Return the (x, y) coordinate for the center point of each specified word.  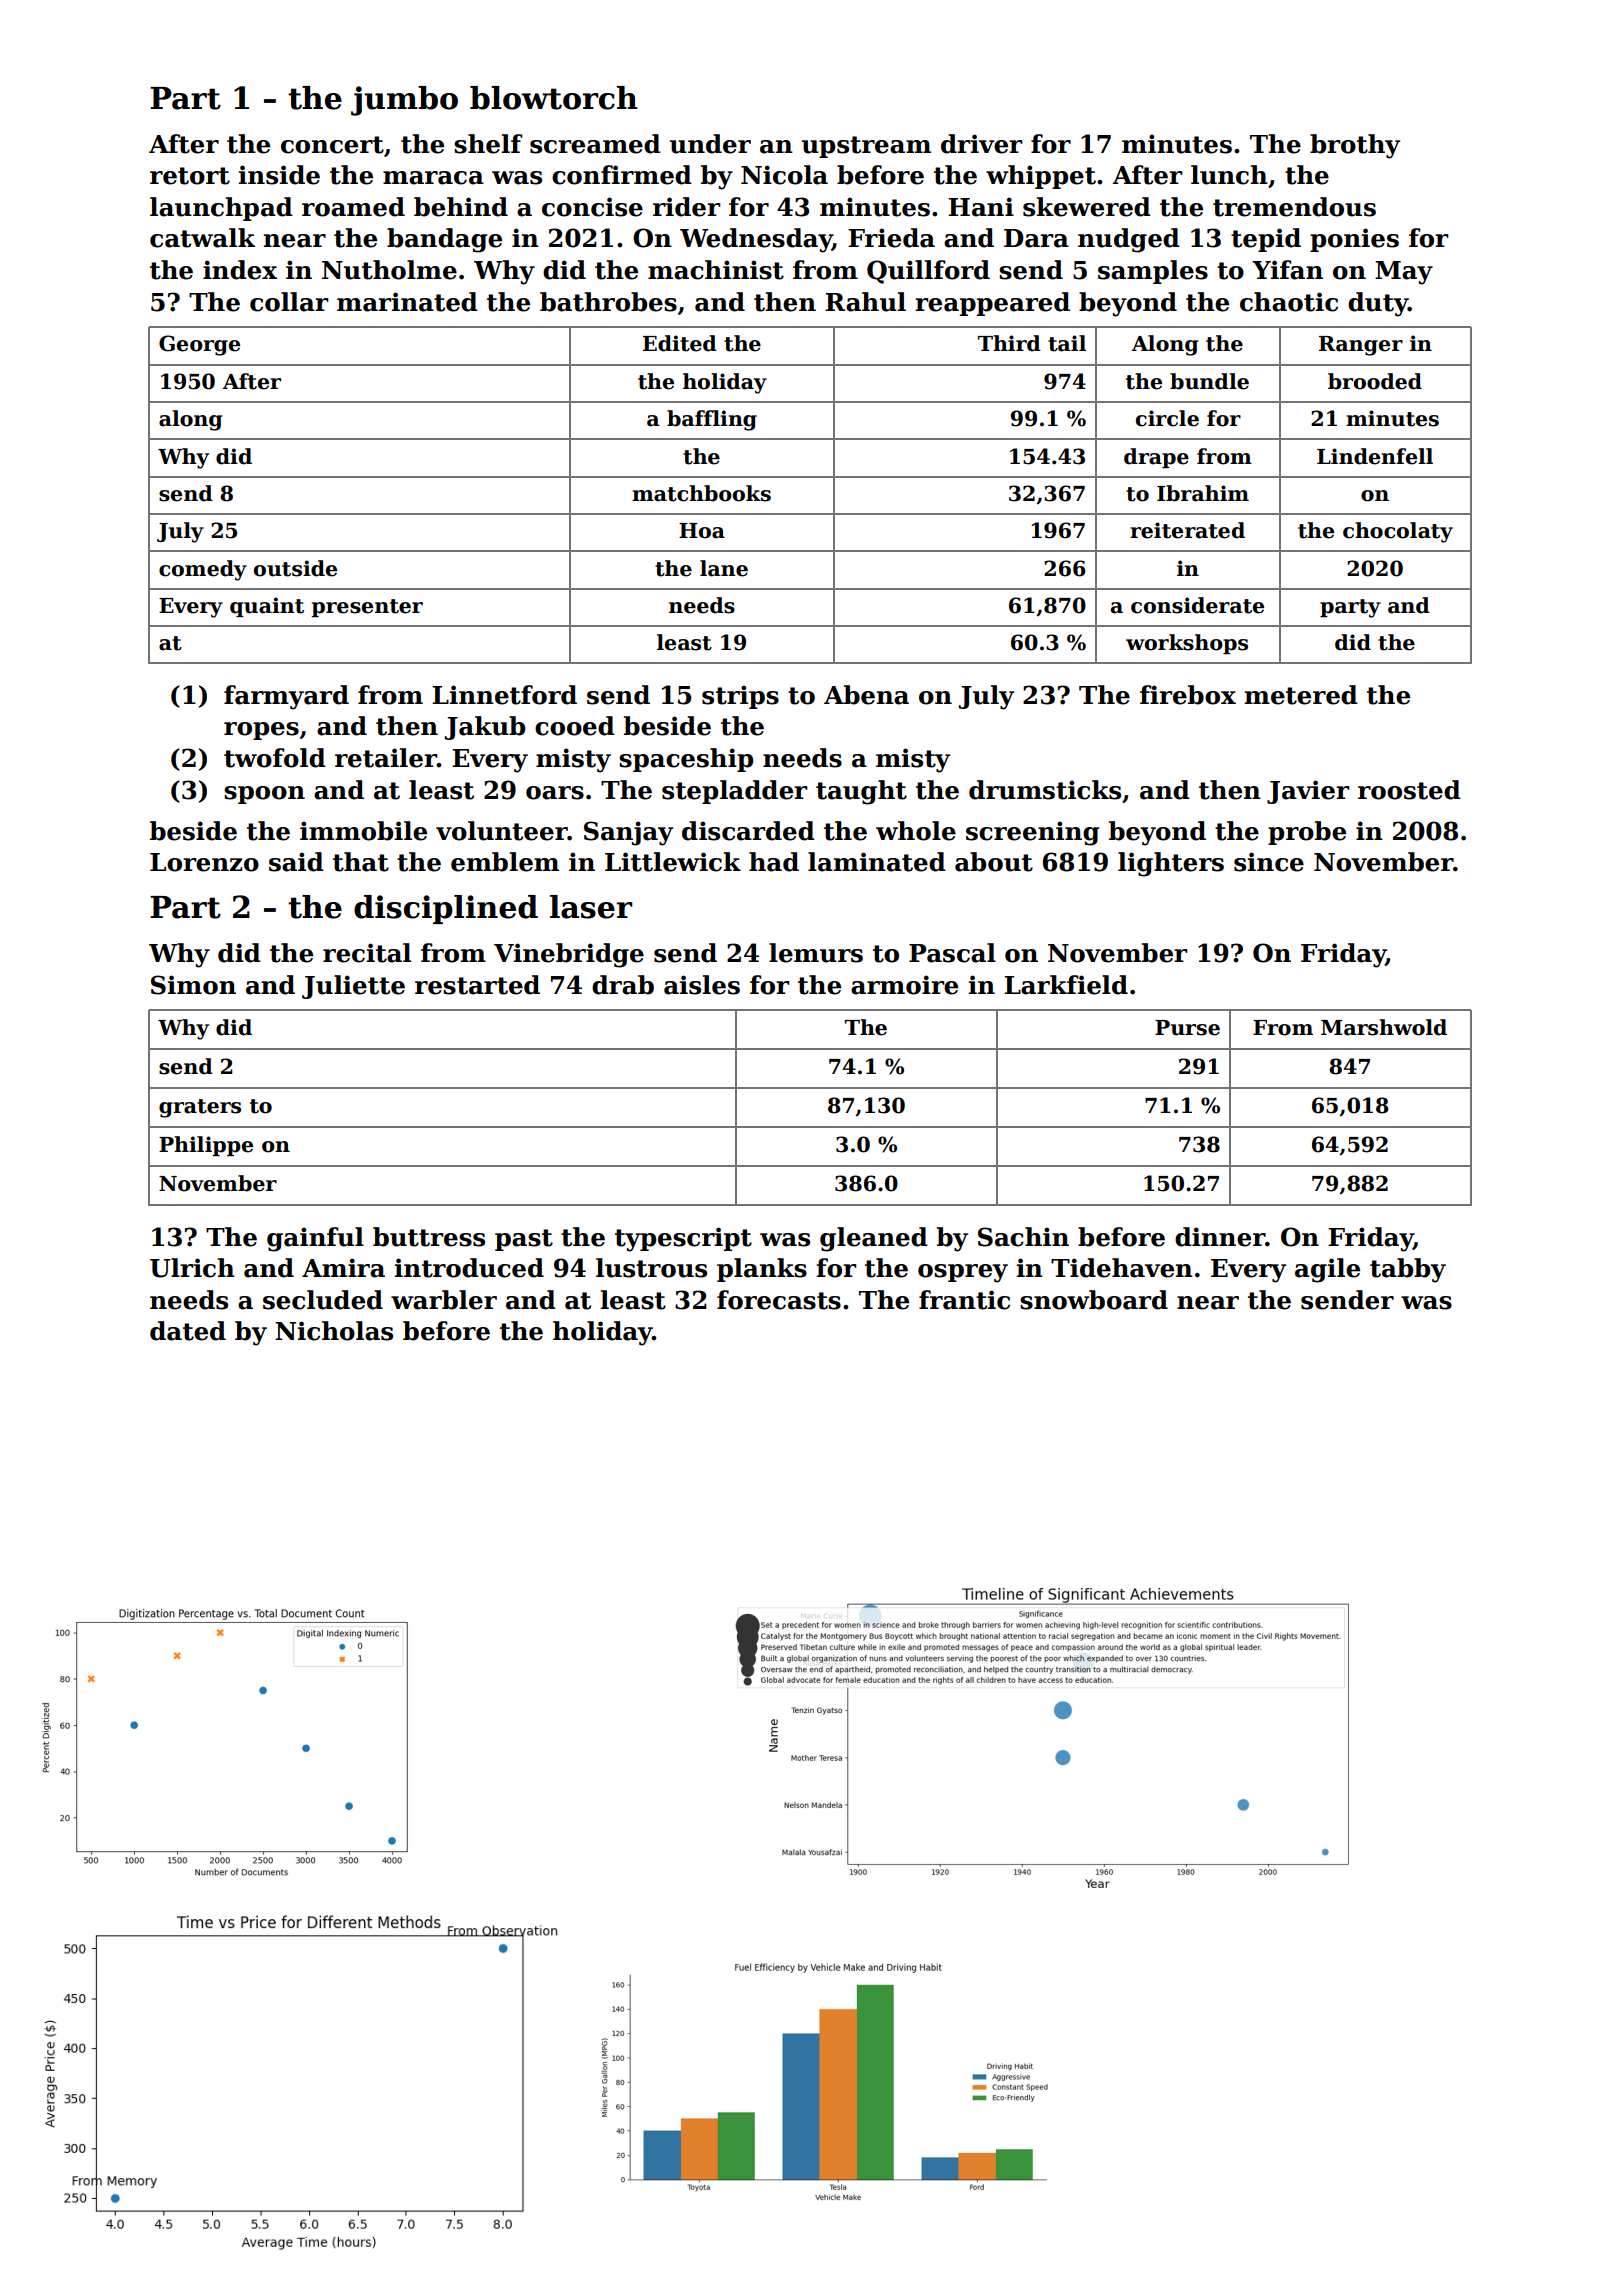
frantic (964, 1300)
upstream (866, 147)
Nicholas (334, 1331)
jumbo (404, 101)
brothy (1355, 146)
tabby (1408, 1270)
